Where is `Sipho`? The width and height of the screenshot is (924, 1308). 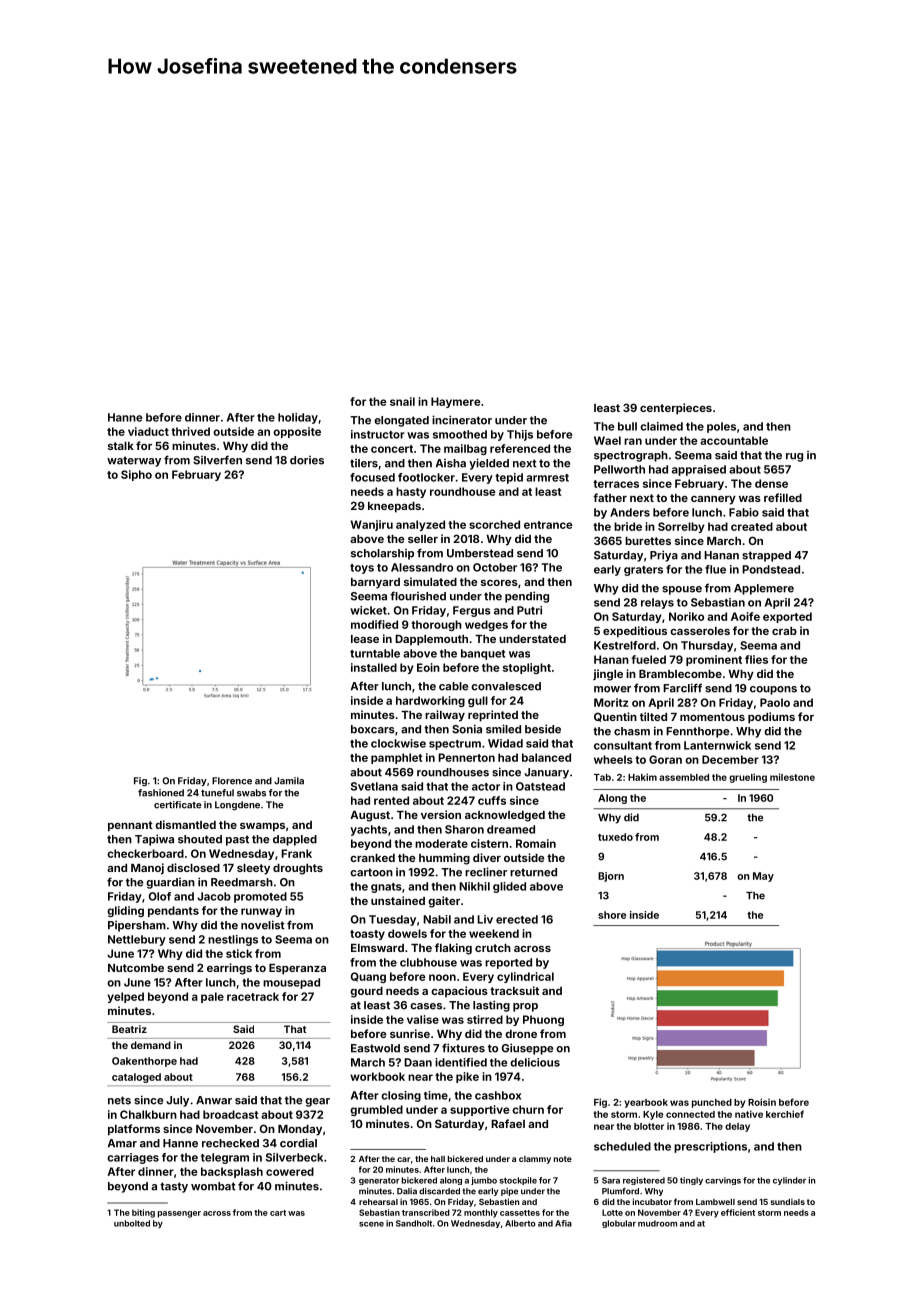 Sipho is located at coordinates (136, 475).
